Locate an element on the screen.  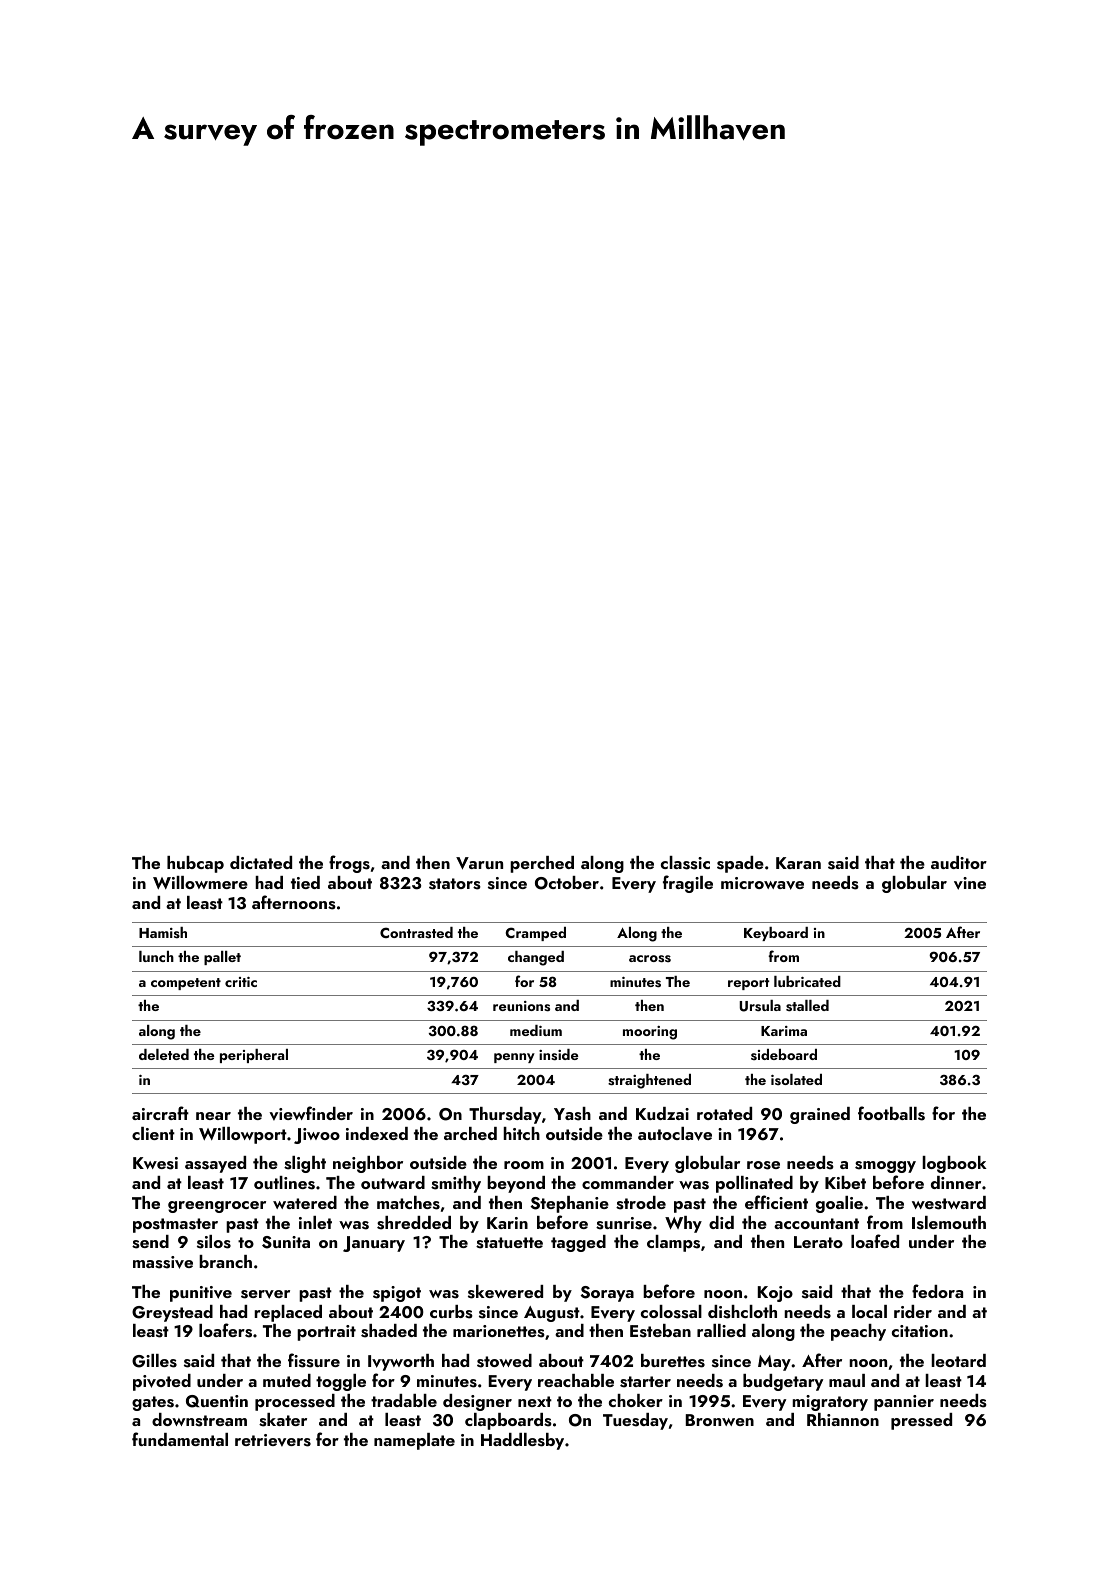
report is located at coordinates (749, 984).
